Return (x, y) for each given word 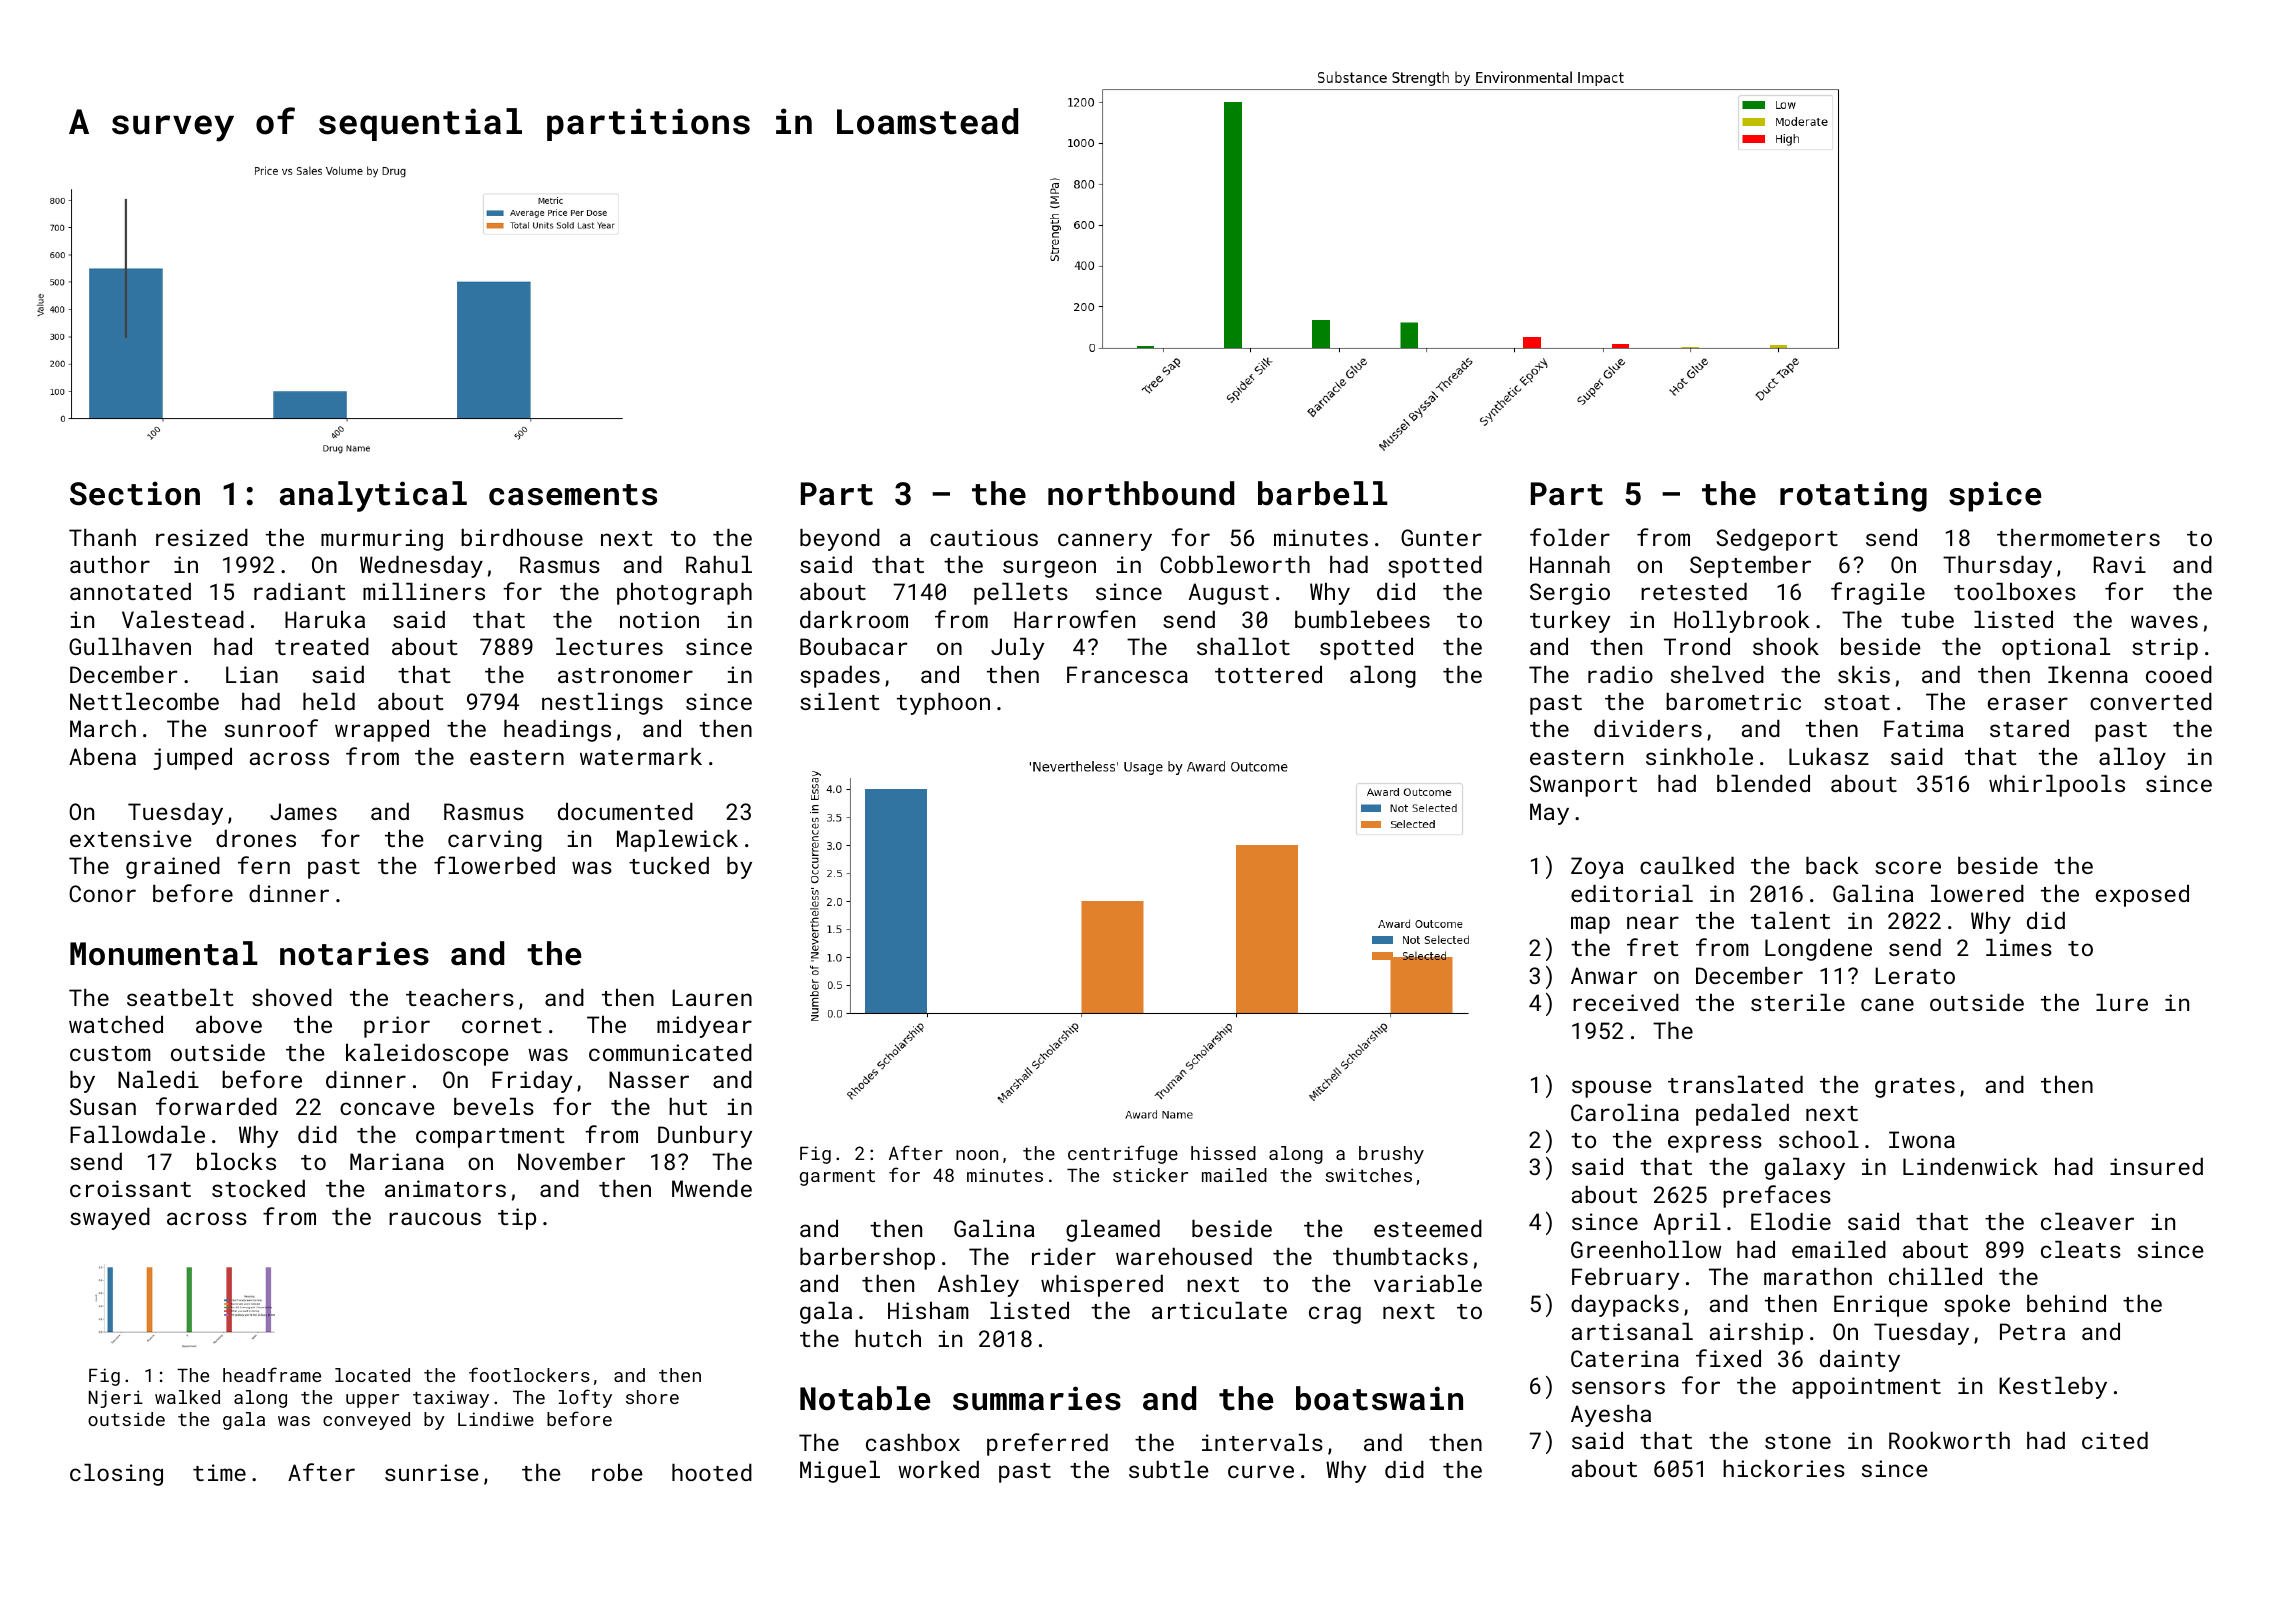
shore (652, 1397)
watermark (641, 756)
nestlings (602, 704)
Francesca (1127, 674)
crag (1335, 1315)
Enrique (1881, 1306)
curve (1261, 1471)
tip (517, 1219)
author (110, 564)
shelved (1717, 674)
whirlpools (2057, 786)
